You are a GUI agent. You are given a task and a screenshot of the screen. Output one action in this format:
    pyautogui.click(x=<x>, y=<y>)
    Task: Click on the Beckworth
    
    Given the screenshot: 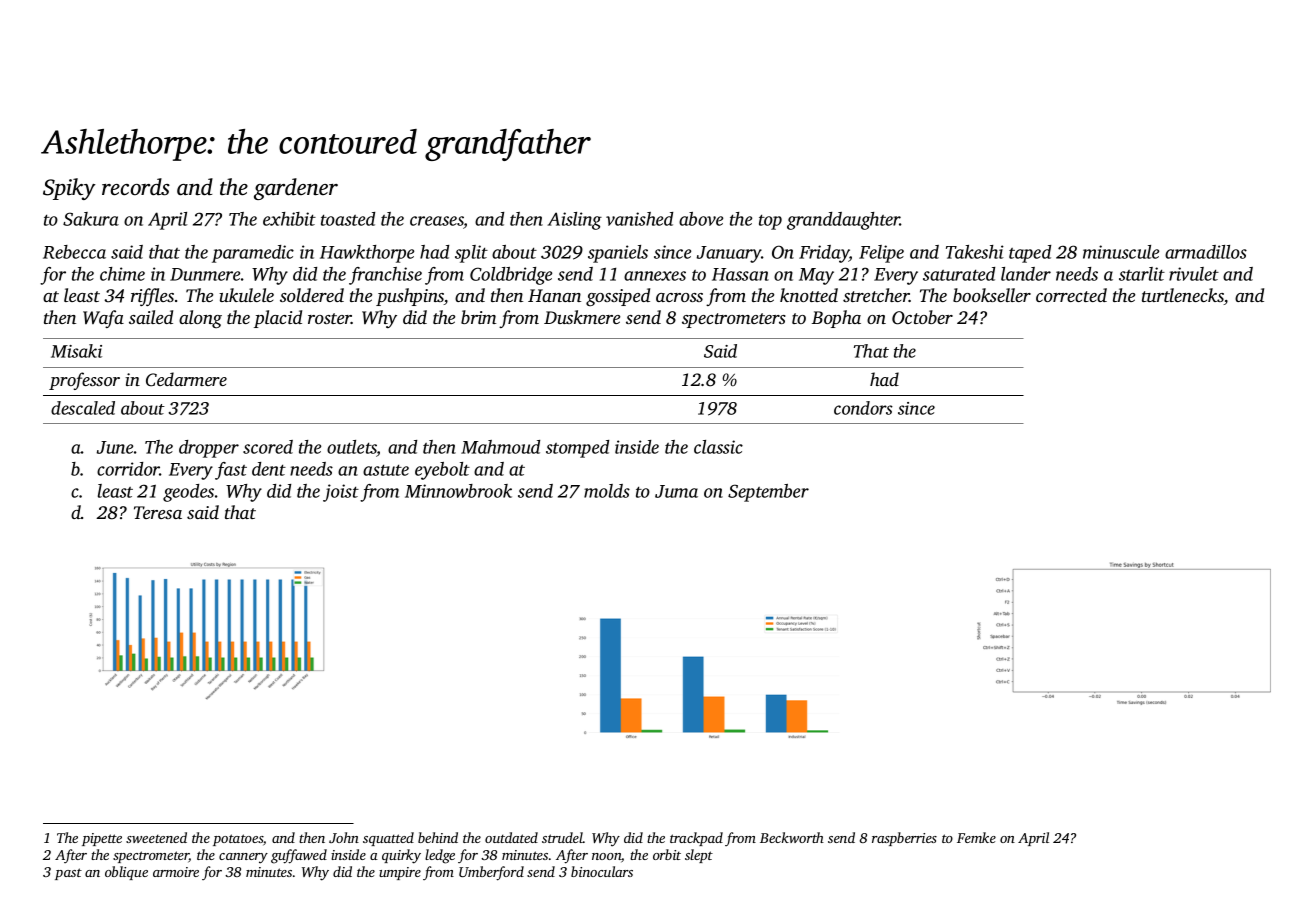 What is the action you would take?
    pyautogui.click(x=792, y=837)
